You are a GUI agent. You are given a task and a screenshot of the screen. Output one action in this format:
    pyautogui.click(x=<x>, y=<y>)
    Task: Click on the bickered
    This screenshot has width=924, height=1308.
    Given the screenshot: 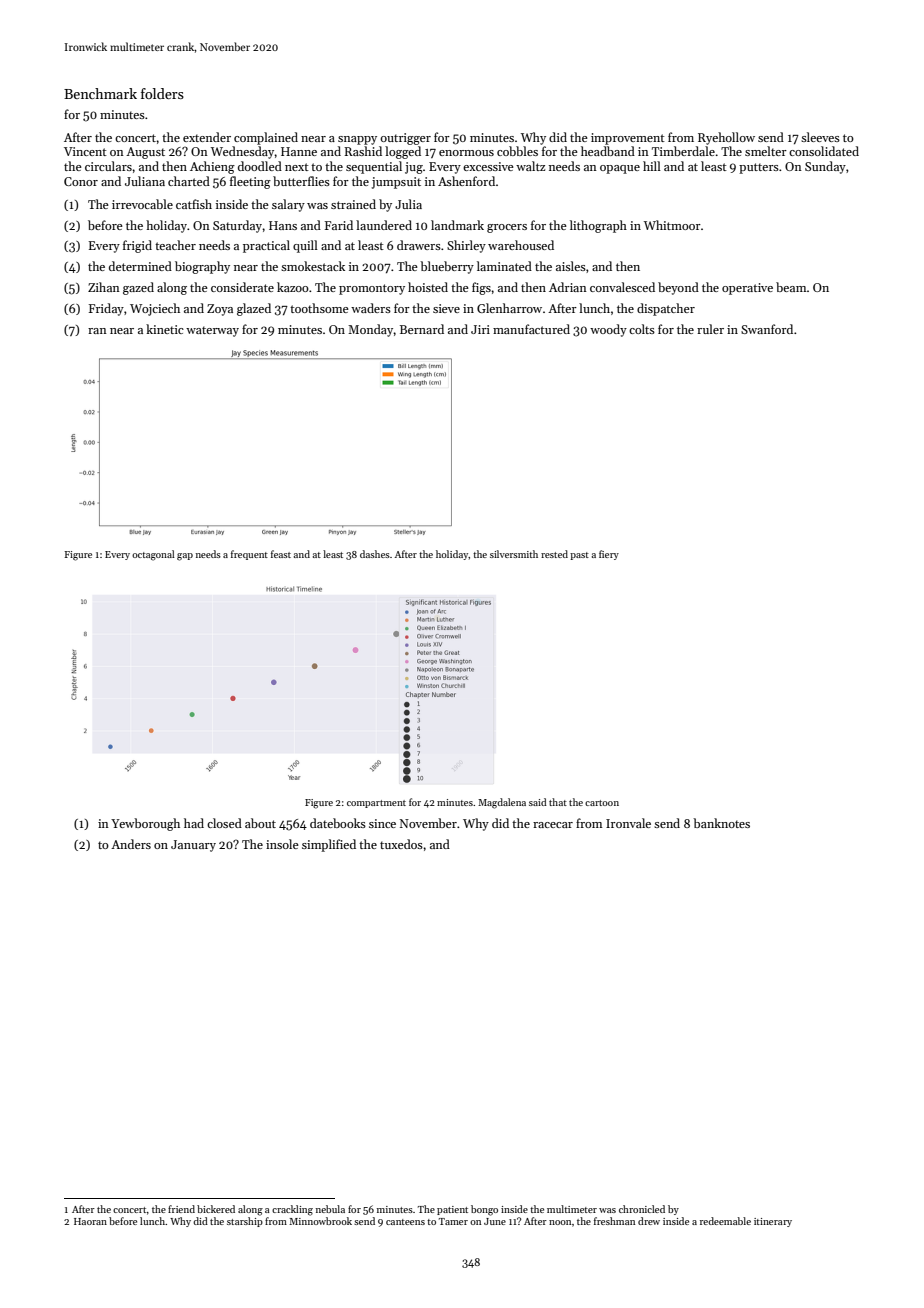 What is the action you would take?
    pyautogui.click(x=216, y=1209)
